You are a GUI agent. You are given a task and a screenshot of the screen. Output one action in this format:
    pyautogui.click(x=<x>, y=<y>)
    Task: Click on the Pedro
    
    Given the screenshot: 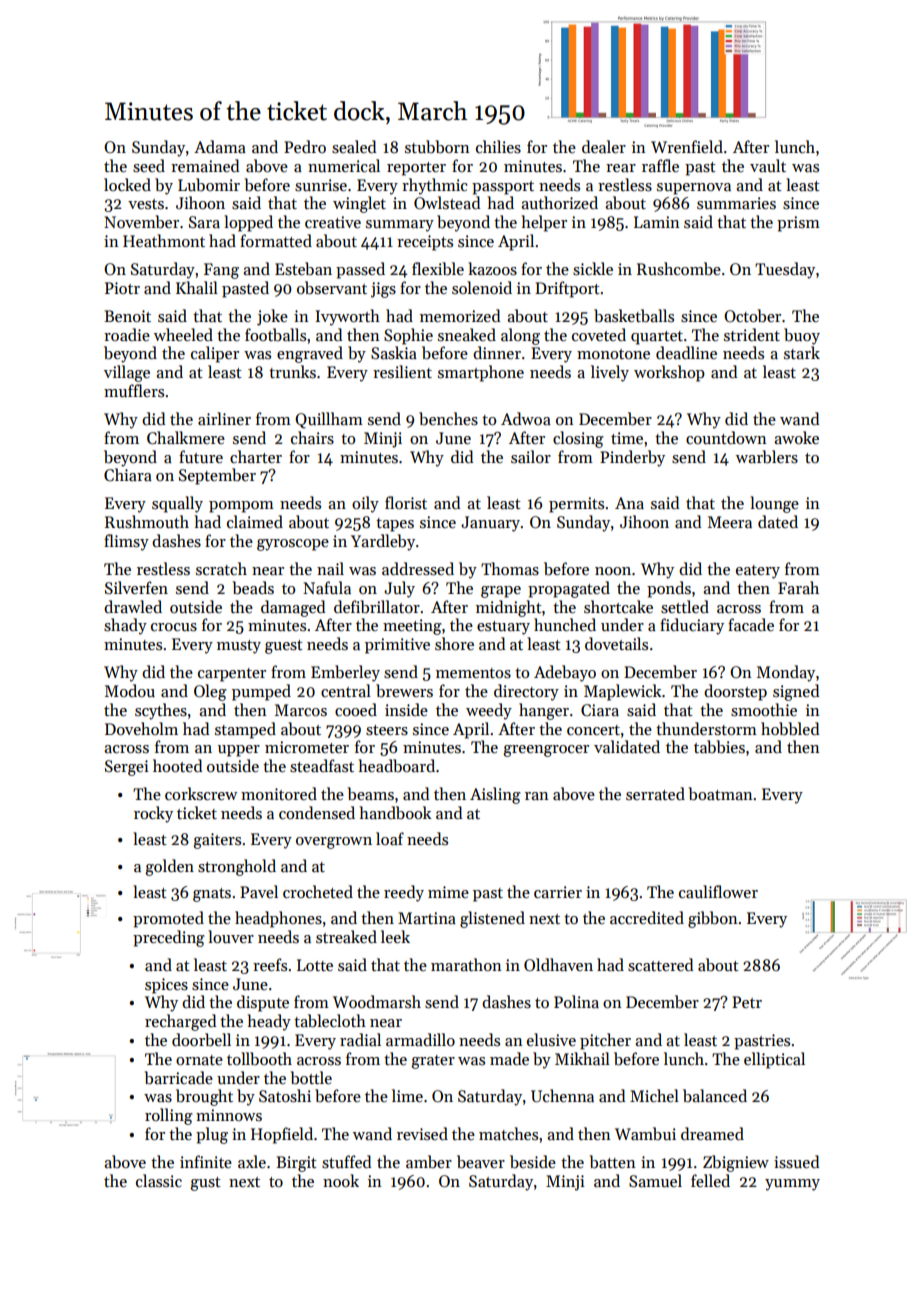 What is the action you would take?
    pyautogui.click(x=305, y=146)
